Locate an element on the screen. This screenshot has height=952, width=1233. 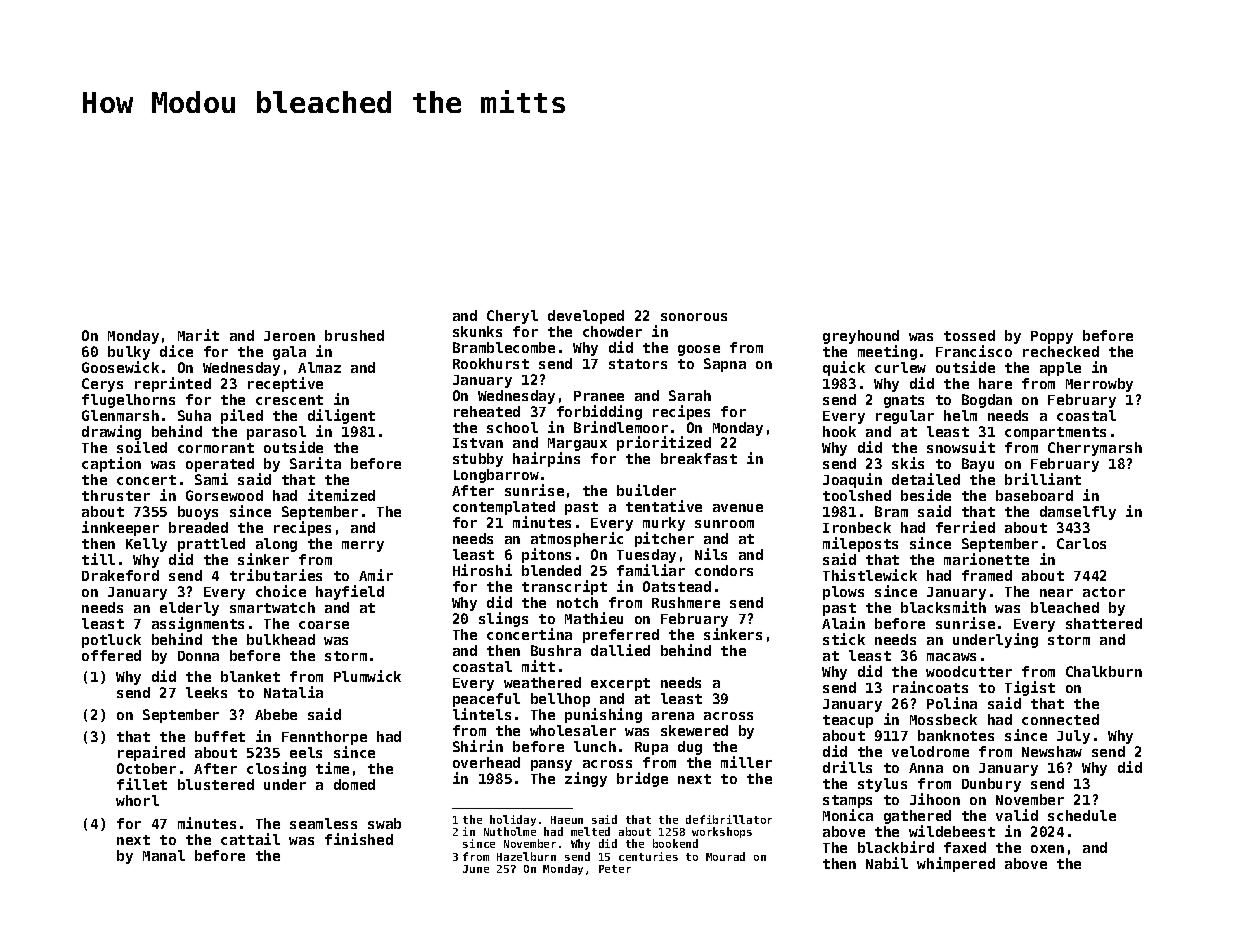
breakfast is located at coordinates (699, 458).
